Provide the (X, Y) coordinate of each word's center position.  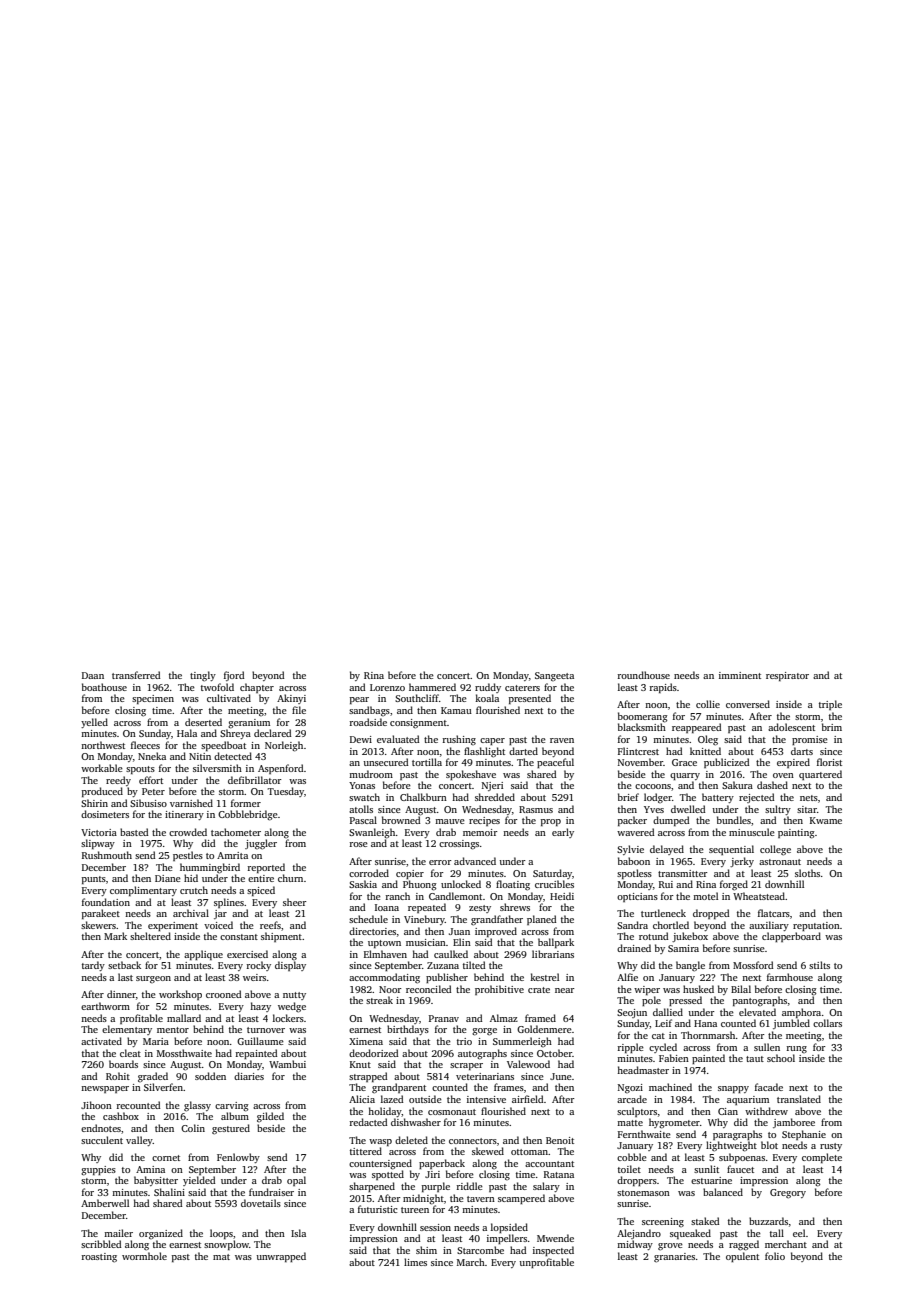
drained (634, 948)
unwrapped (281, 1257)
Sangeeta (554, 676)
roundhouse (644, 675)
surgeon (153, 979)
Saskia (363, 884)
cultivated (229, 698)
